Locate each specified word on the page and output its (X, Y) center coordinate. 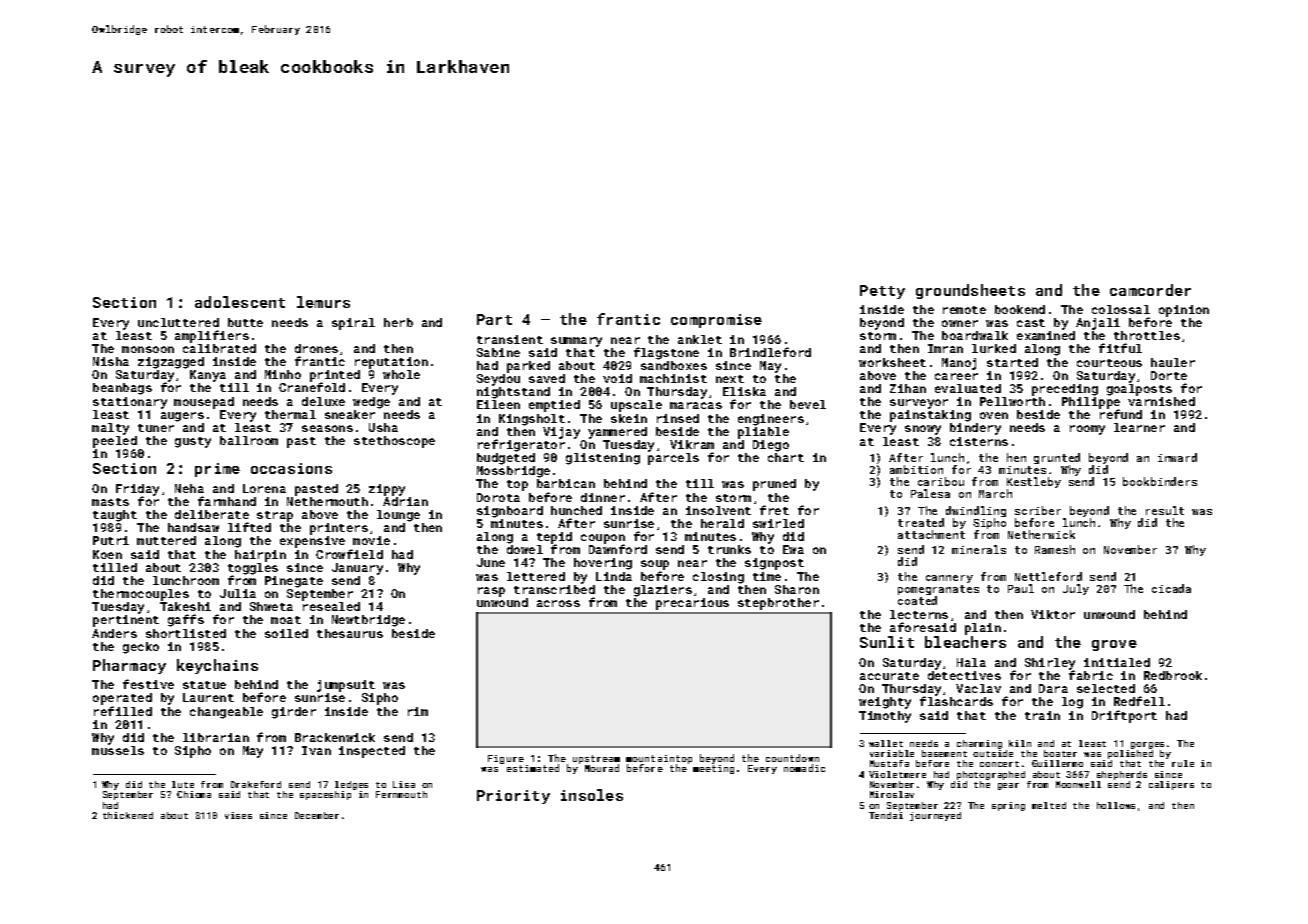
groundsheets (970, 291)
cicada (1171, 588)
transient (510, 339)
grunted (1057, 458)
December (317, 815)
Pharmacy (129, 666)
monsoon (148, 349)
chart (786, 457)
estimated (533, 768)
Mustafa (889, 763)
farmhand (227, 501)
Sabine (498, 352)
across (558, 603)
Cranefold (312, 387)
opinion (1184, 311)
